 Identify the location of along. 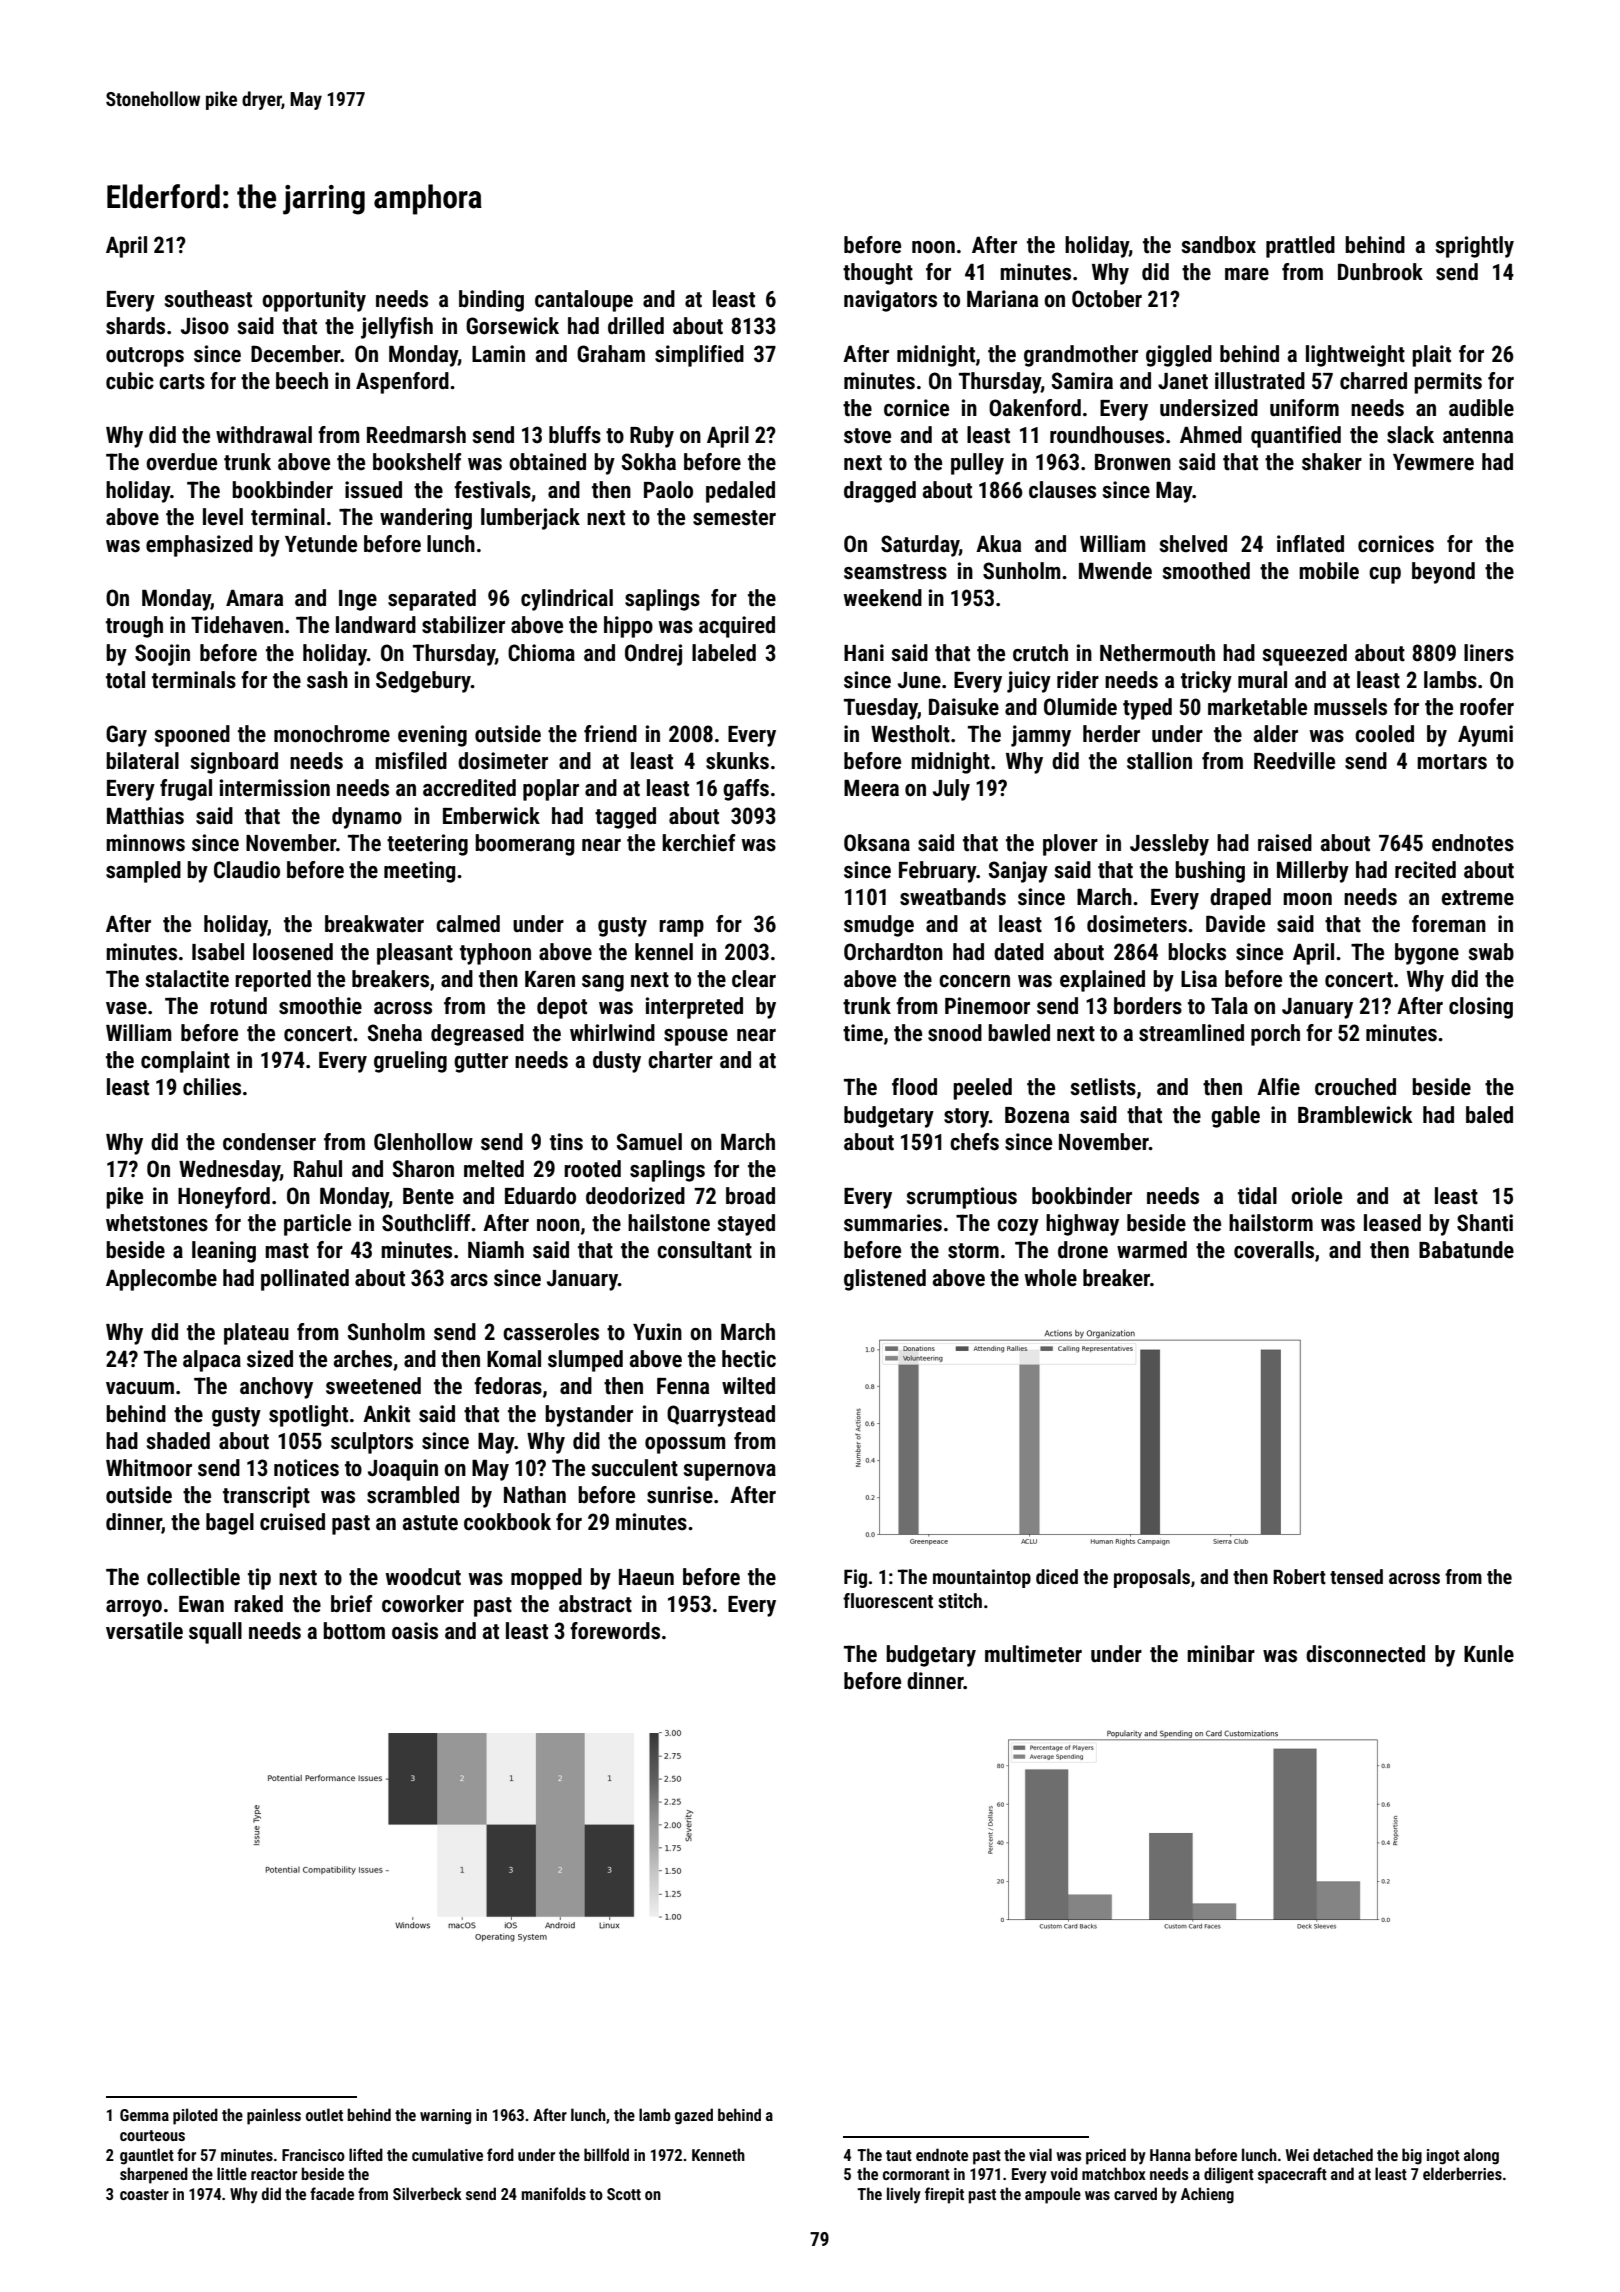
(1481, 2156).
